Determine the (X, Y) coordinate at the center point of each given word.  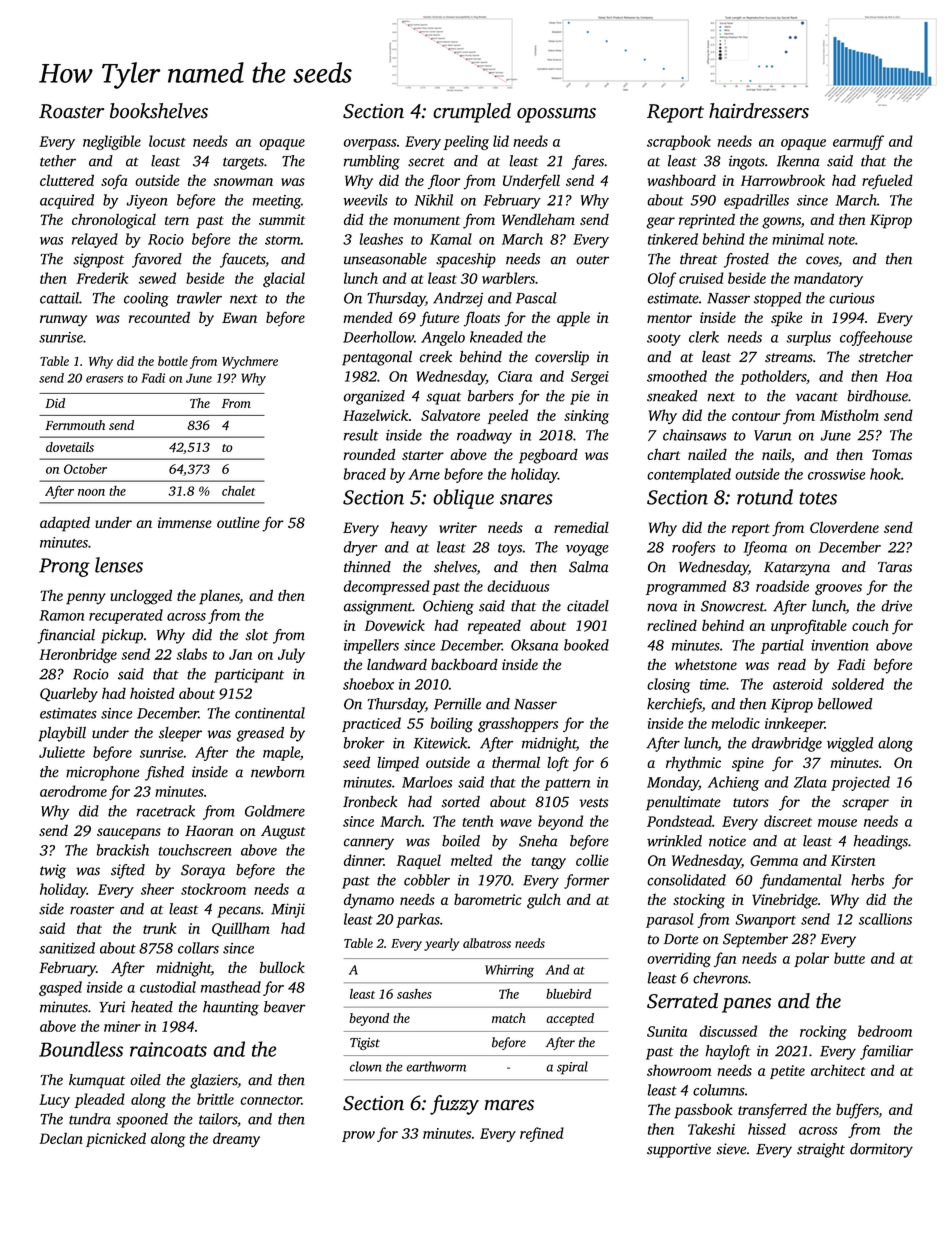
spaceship (466, 260)
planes (219, 597)
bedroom (885, 1031)
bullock (282, 967)
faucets (242, 260)
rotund (765, 497)
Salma (589, 567)
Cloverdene (844, 527)
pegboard (548, 456)
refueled (887, 182)
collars (198, 948)
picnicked (116, 1139)
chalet (238, 491)
